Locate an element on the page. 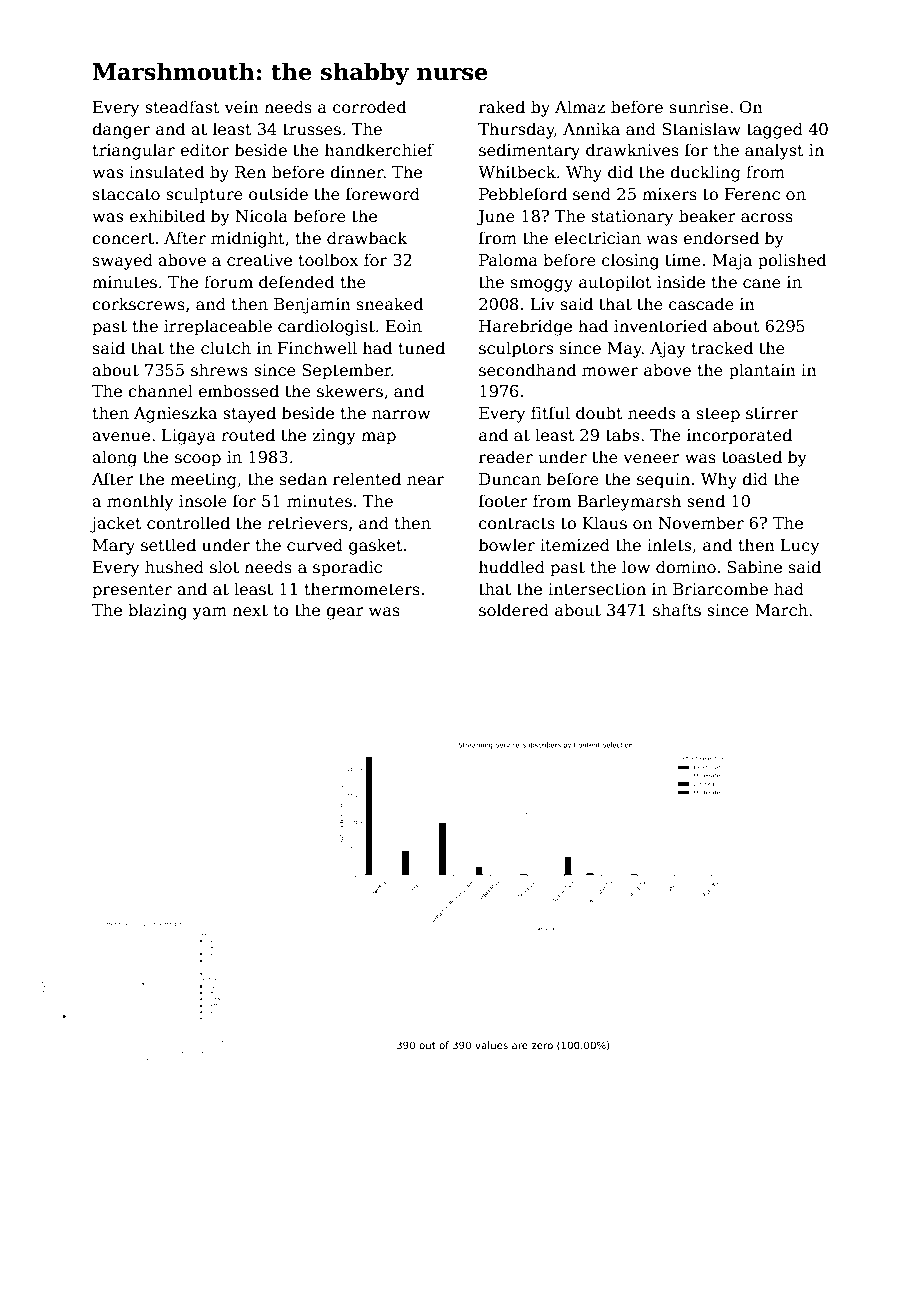 The width and height of the image is (924, 1314). time is located at coordinates (683, 260).
